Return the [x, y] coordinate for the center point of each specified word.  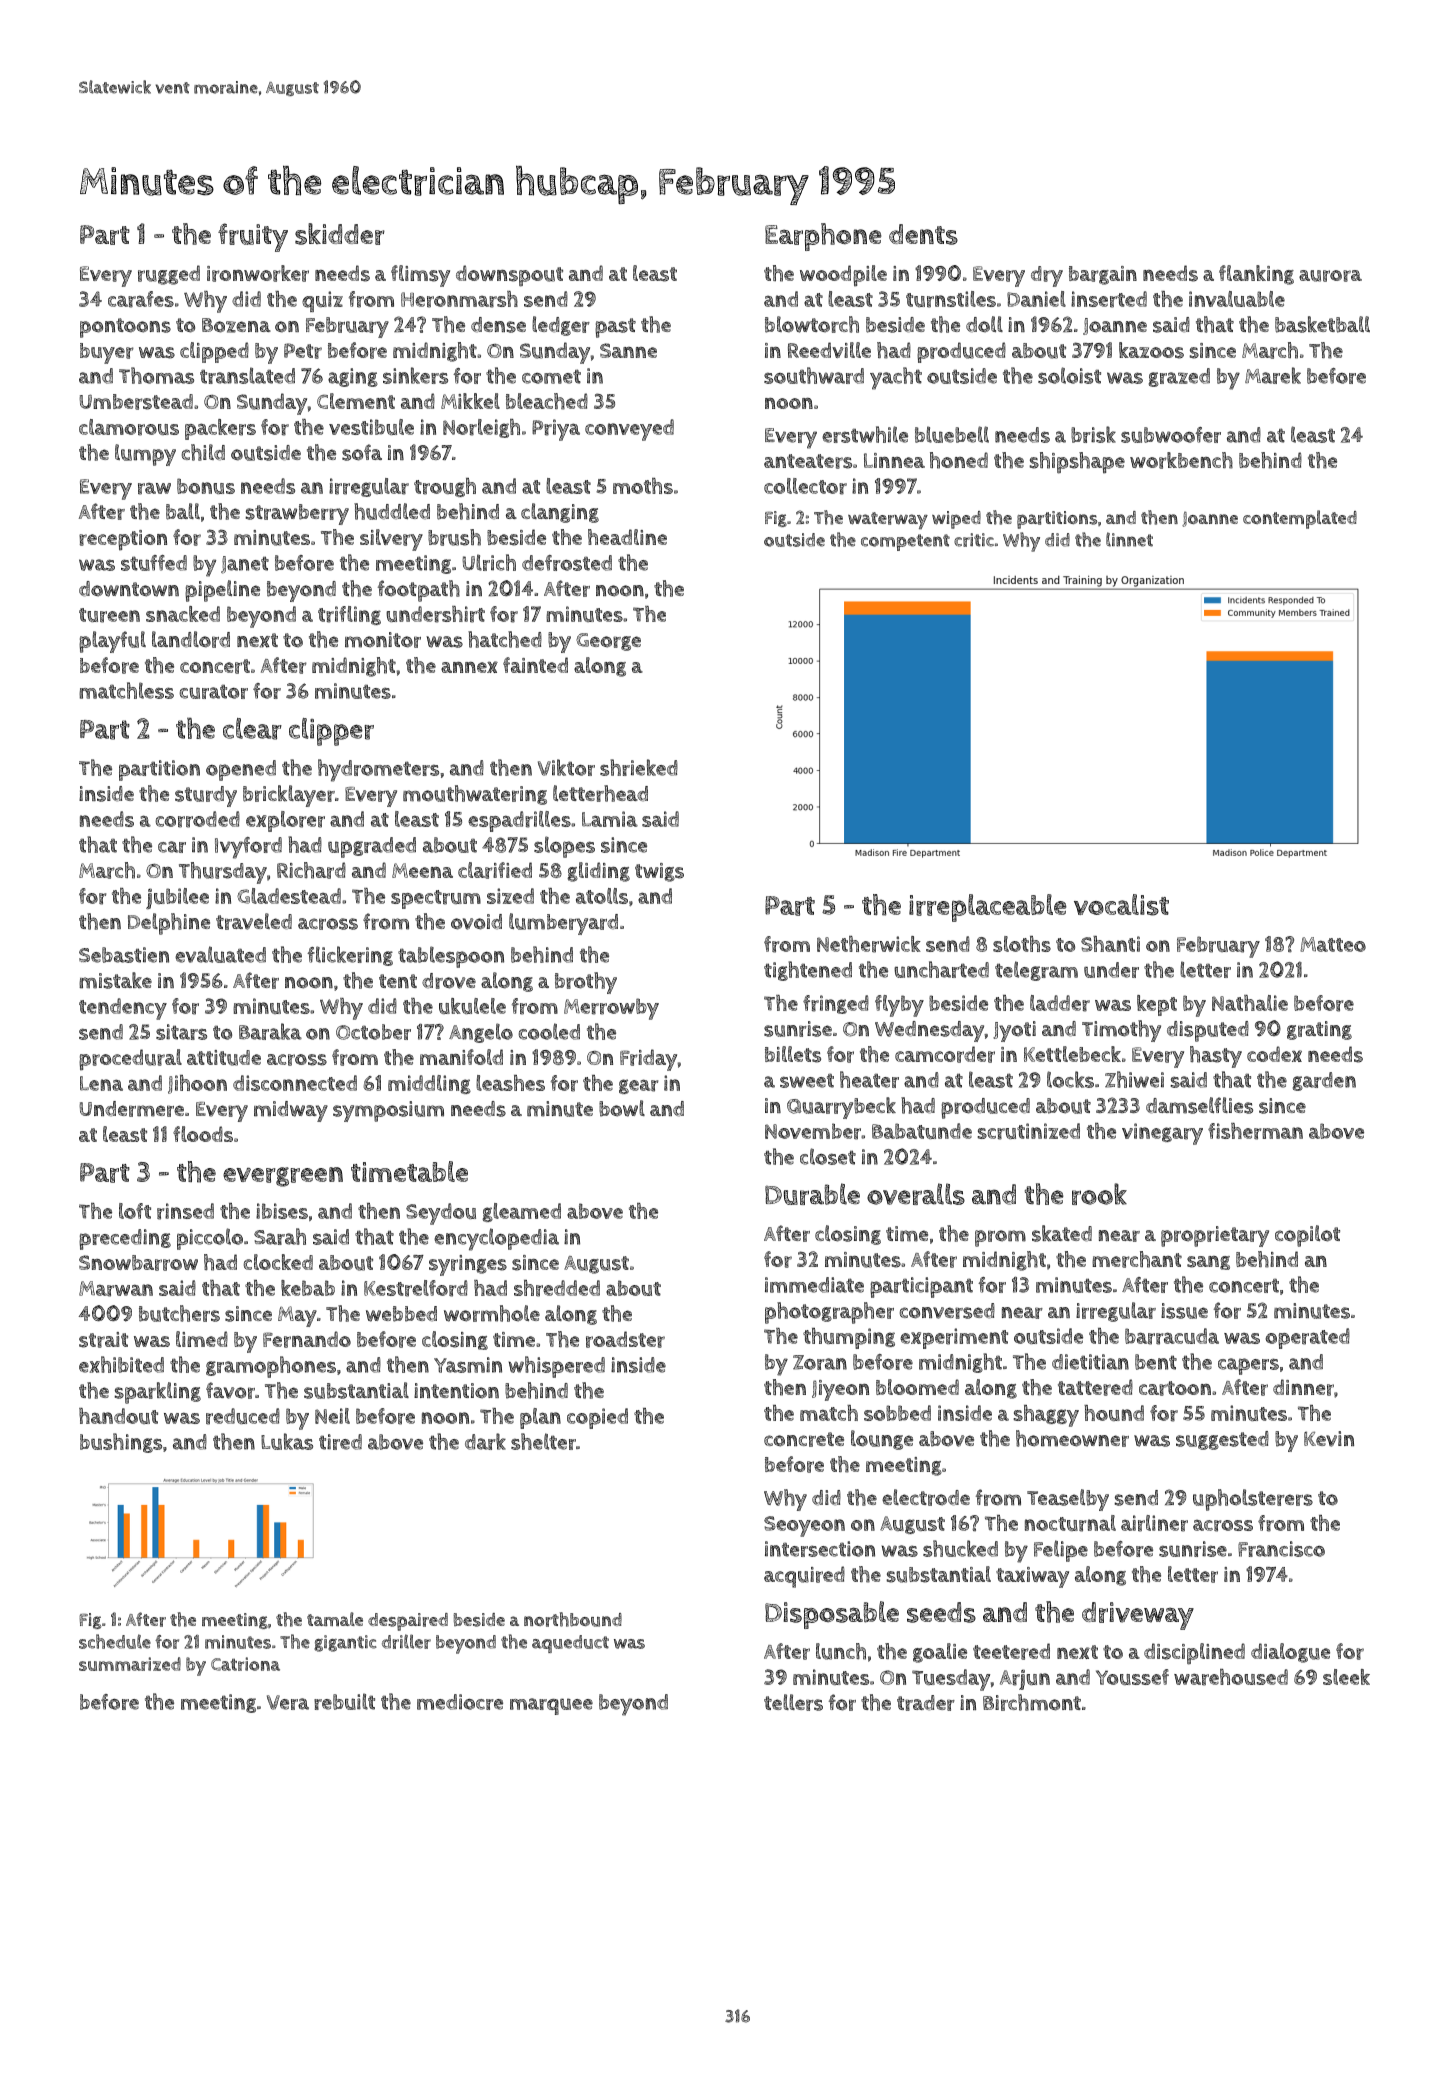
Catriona [245, 1664]
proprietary [1215, 1236]
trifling [349, 615]
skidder [340, 234]
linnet [1129, 539]
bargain [1103, 275]
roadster [625, 1339]
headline [627, 537]
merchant [1137, 1259]
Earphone [823, 237]
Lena [101, 1083]
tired [340, 1442]
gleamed [521, 1212]
